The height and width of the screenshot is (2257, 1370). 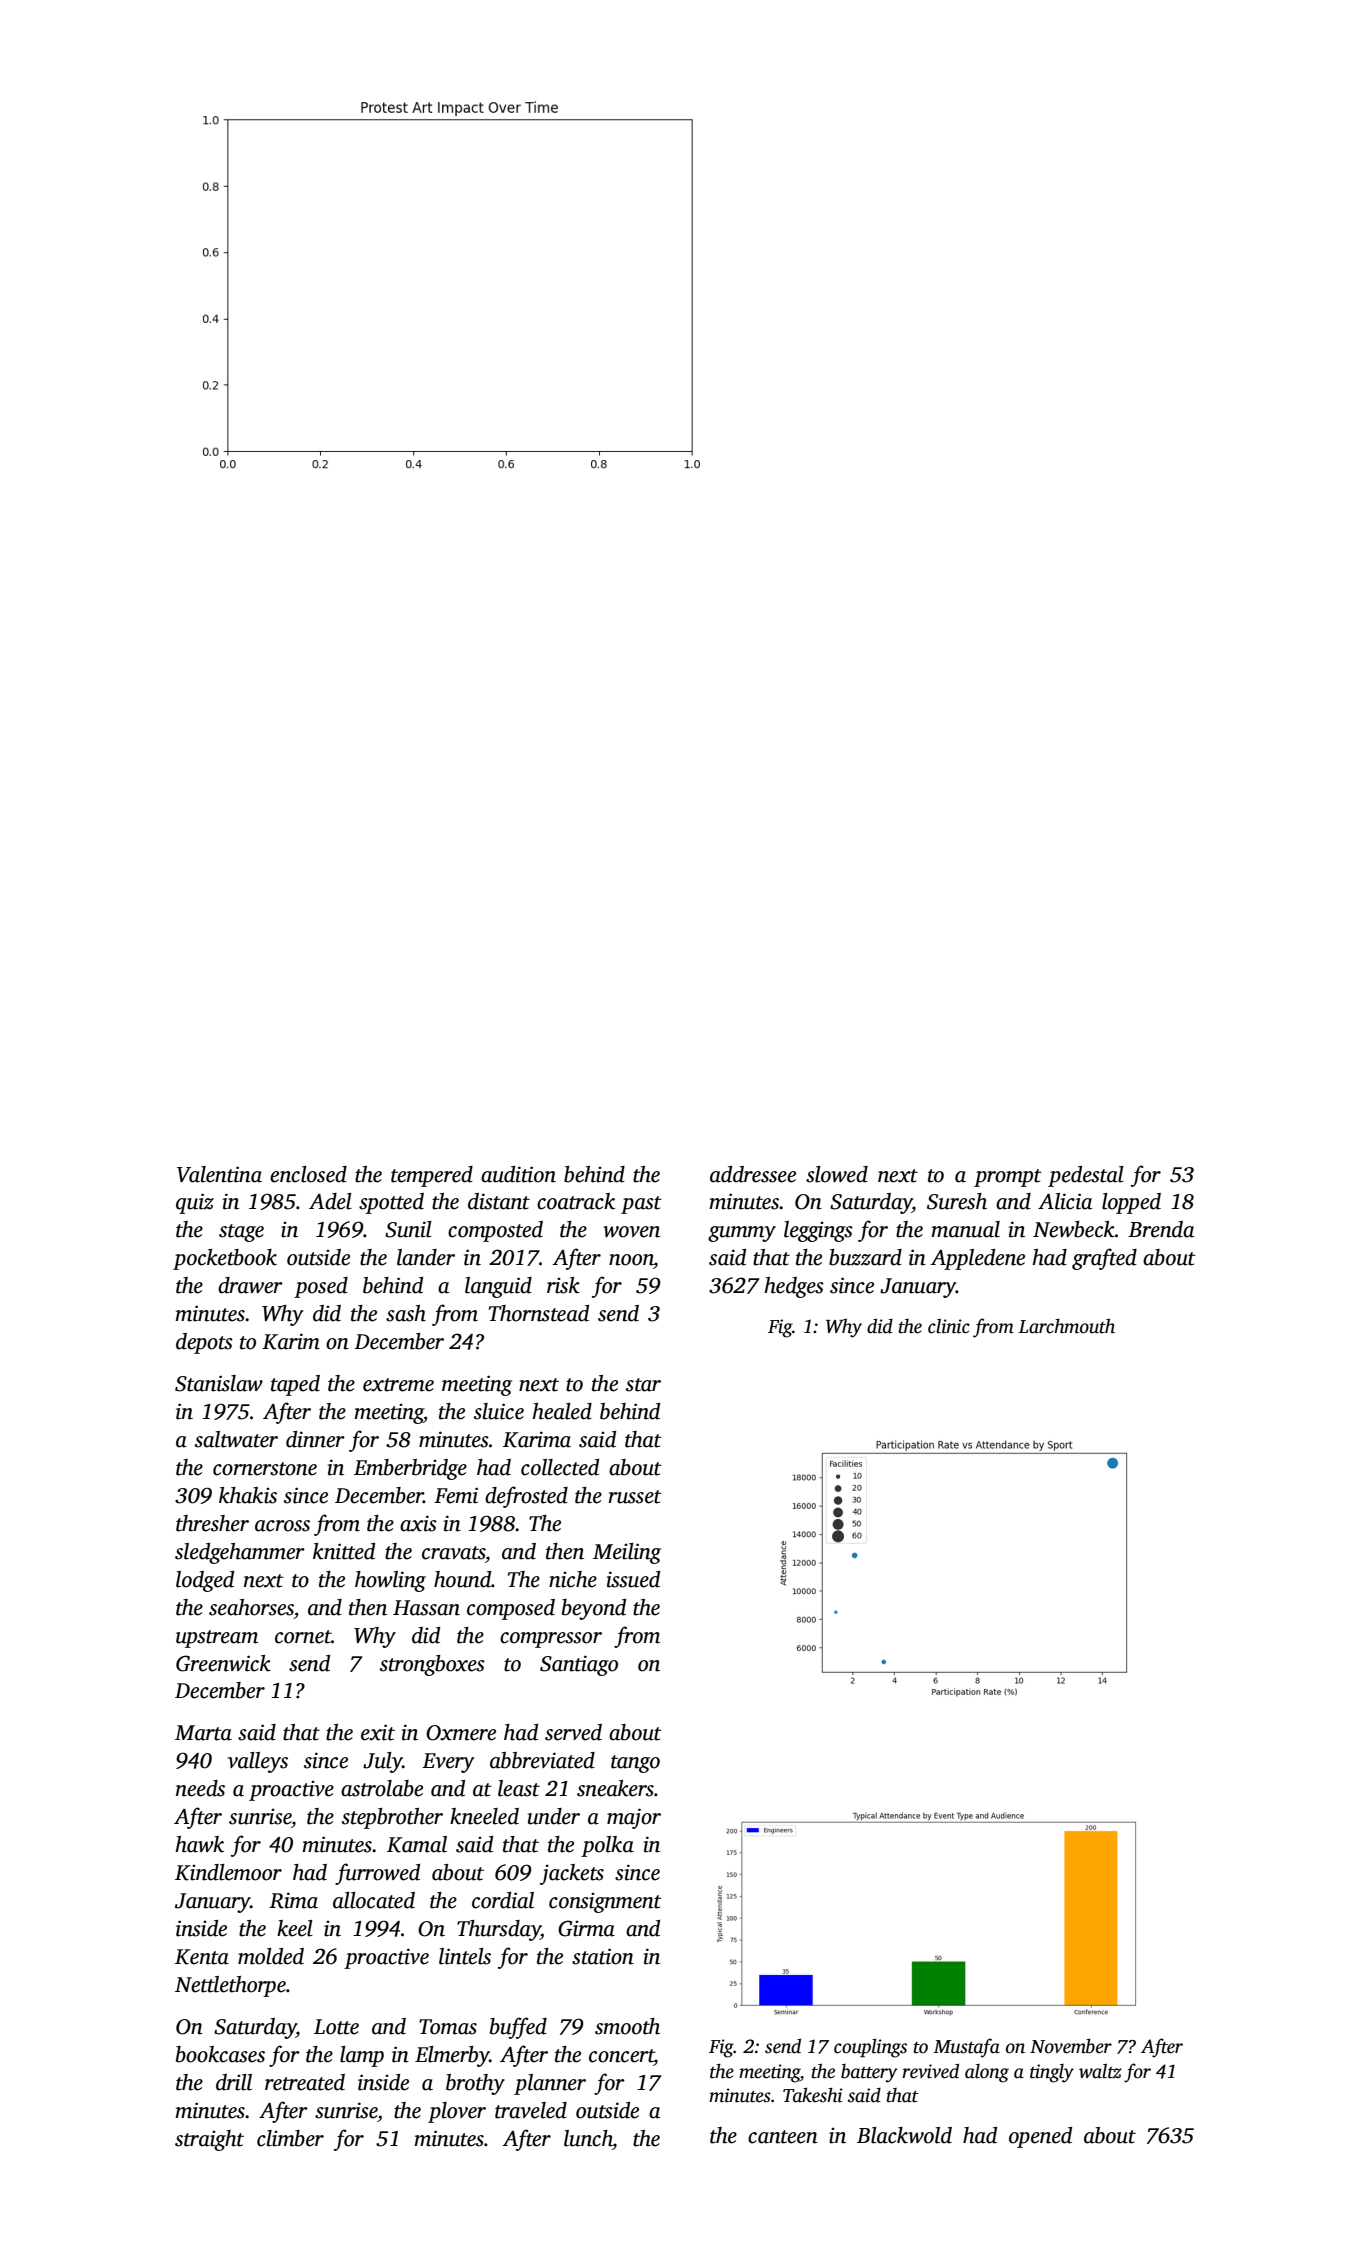 What do you see at coordinates (607, 1846) in the screenshot?
I see `polka` at bounding box center [607, 1846].
